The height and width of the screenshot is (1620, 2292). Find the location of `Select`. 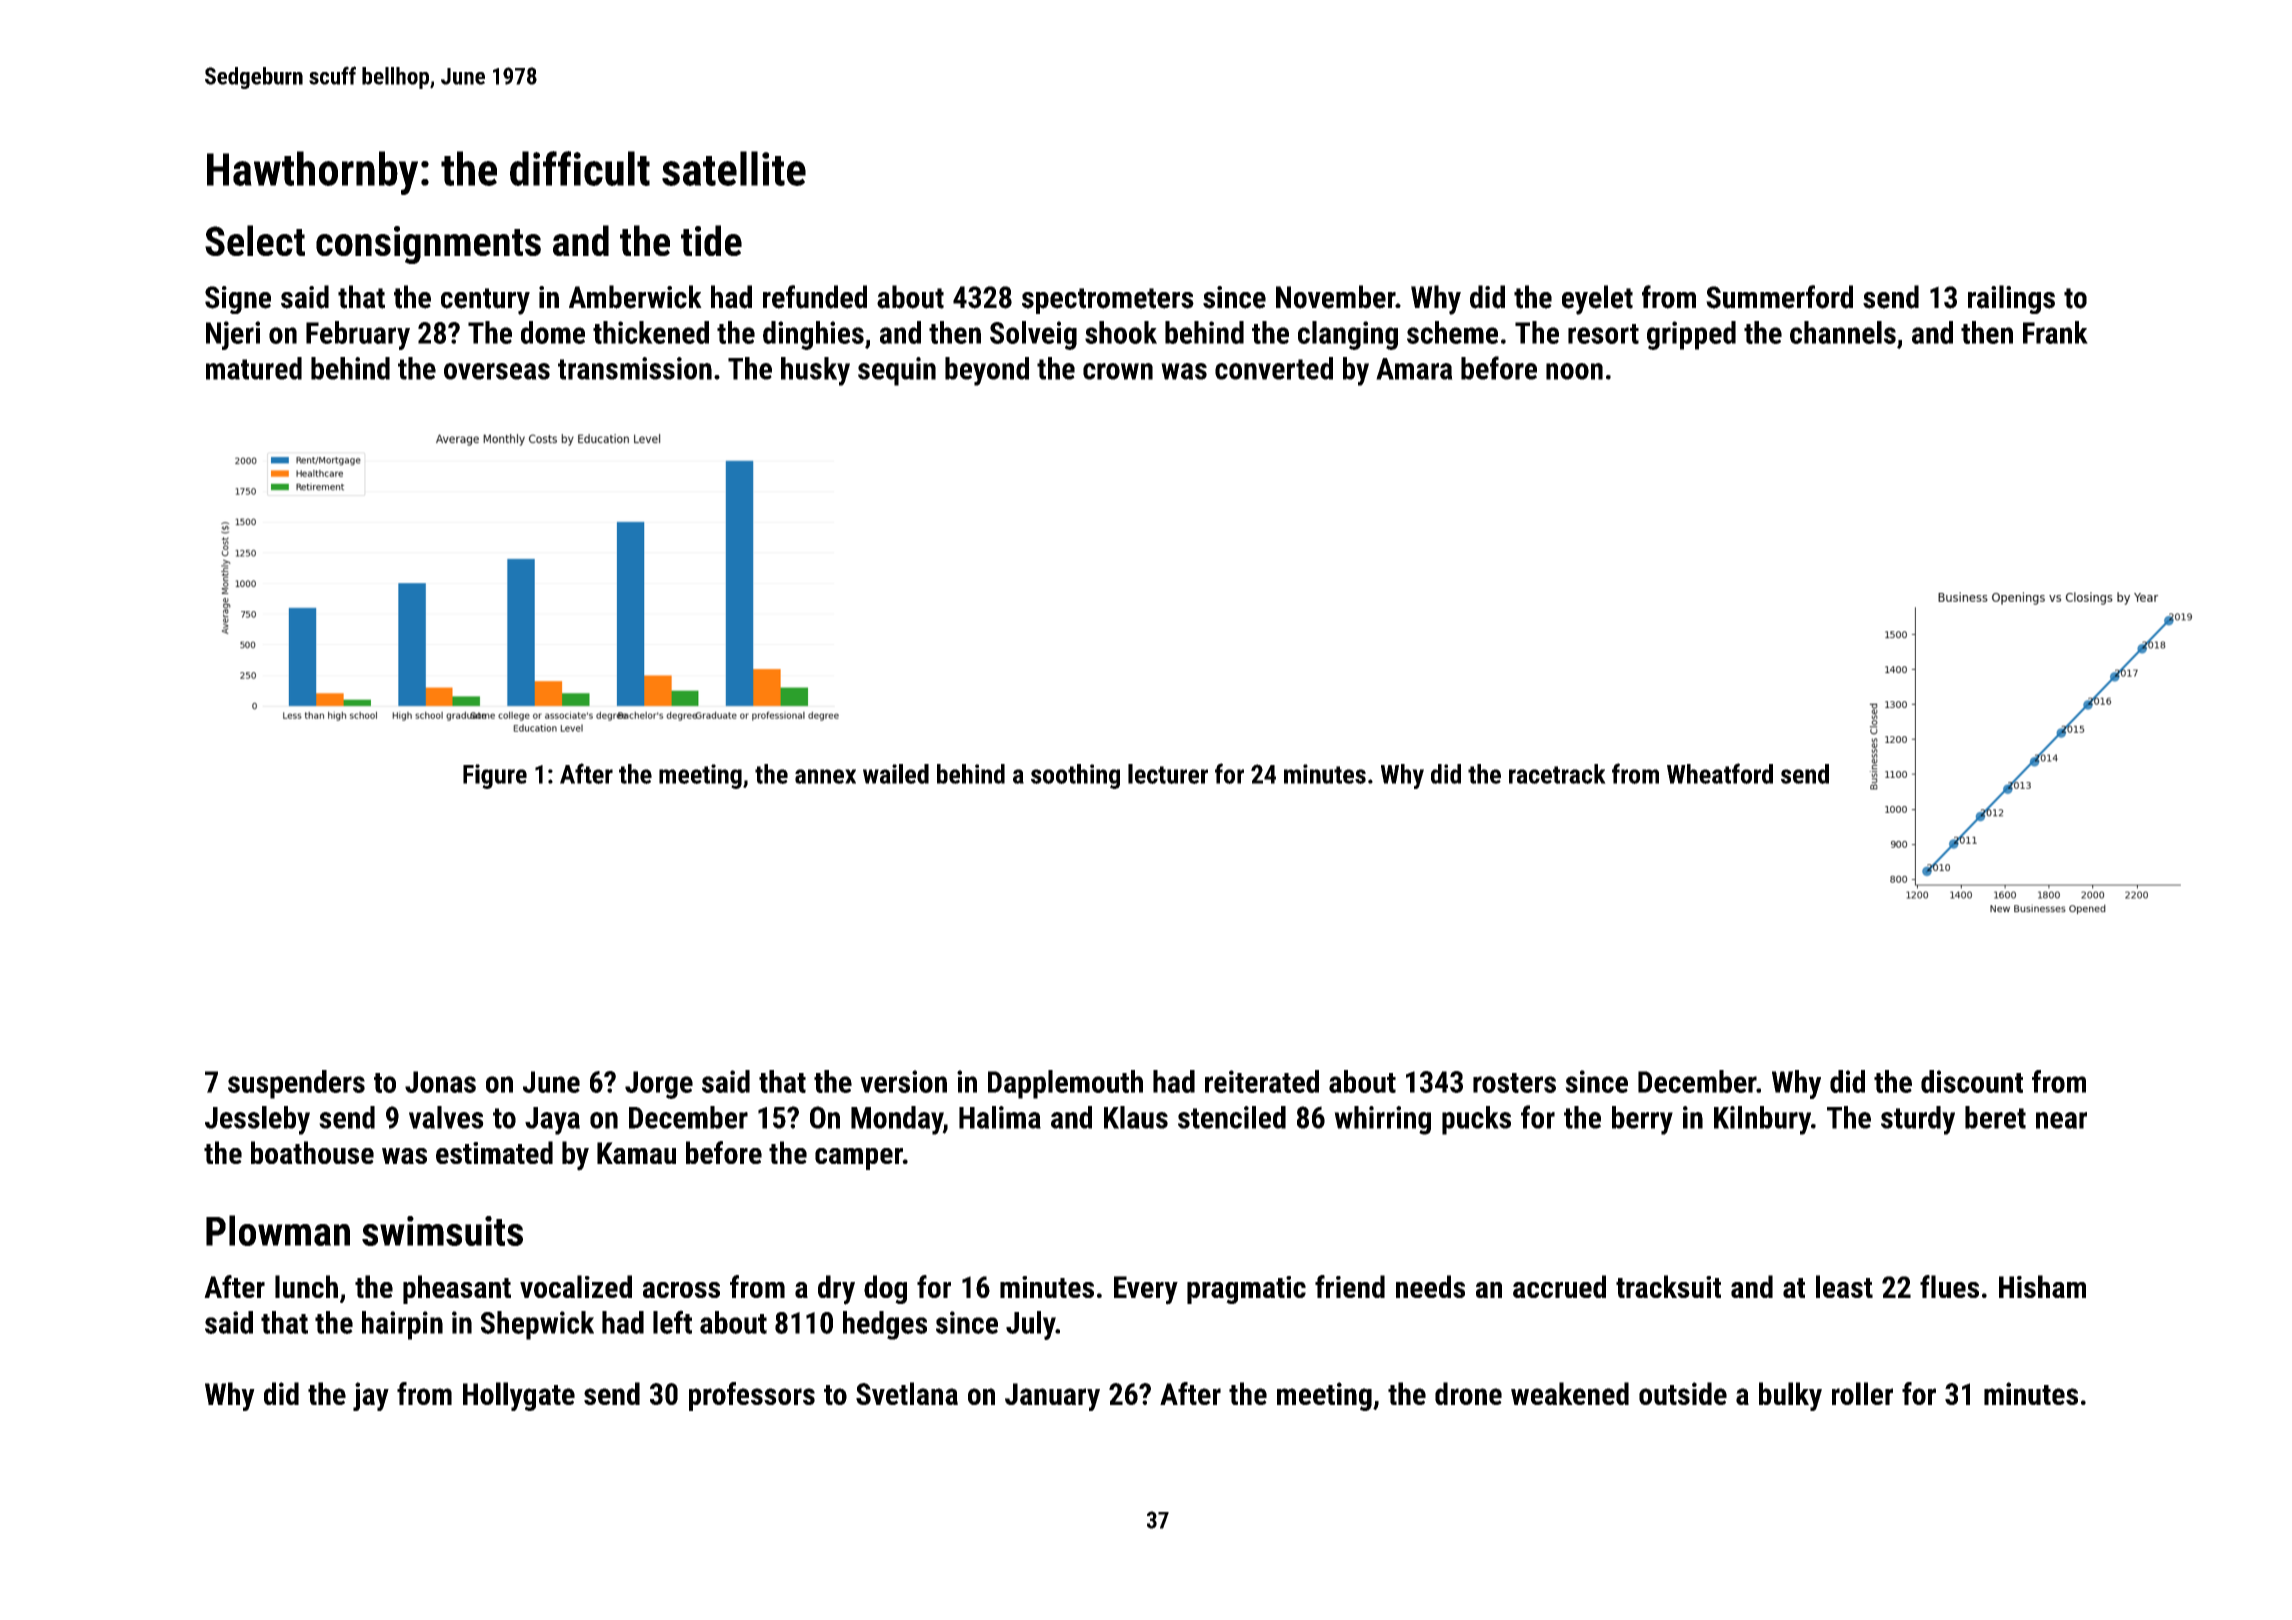

Select is located at coordinates (255, 240).
